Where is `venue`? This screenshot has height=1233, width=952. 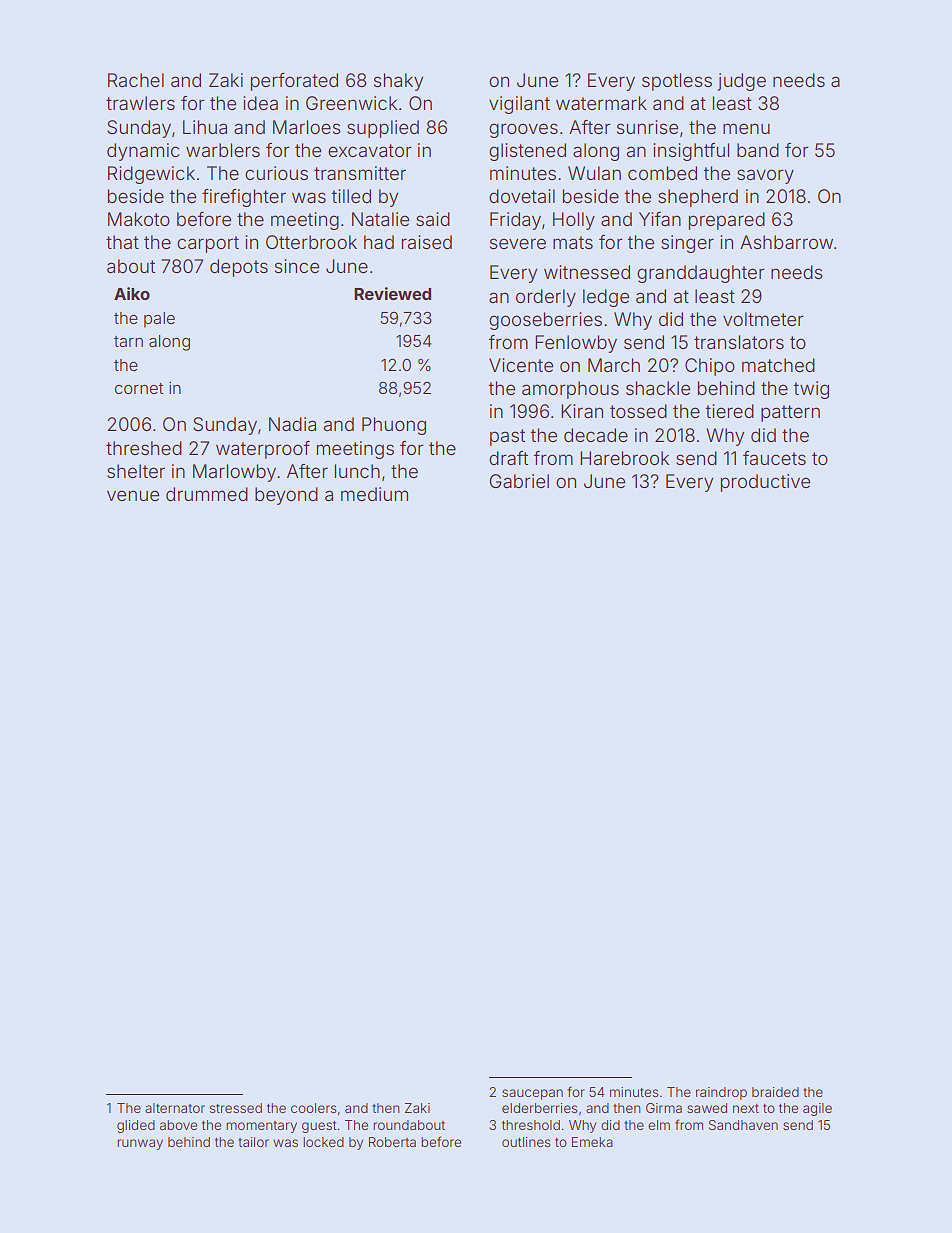
venue is located at coordinates (133, 495).
